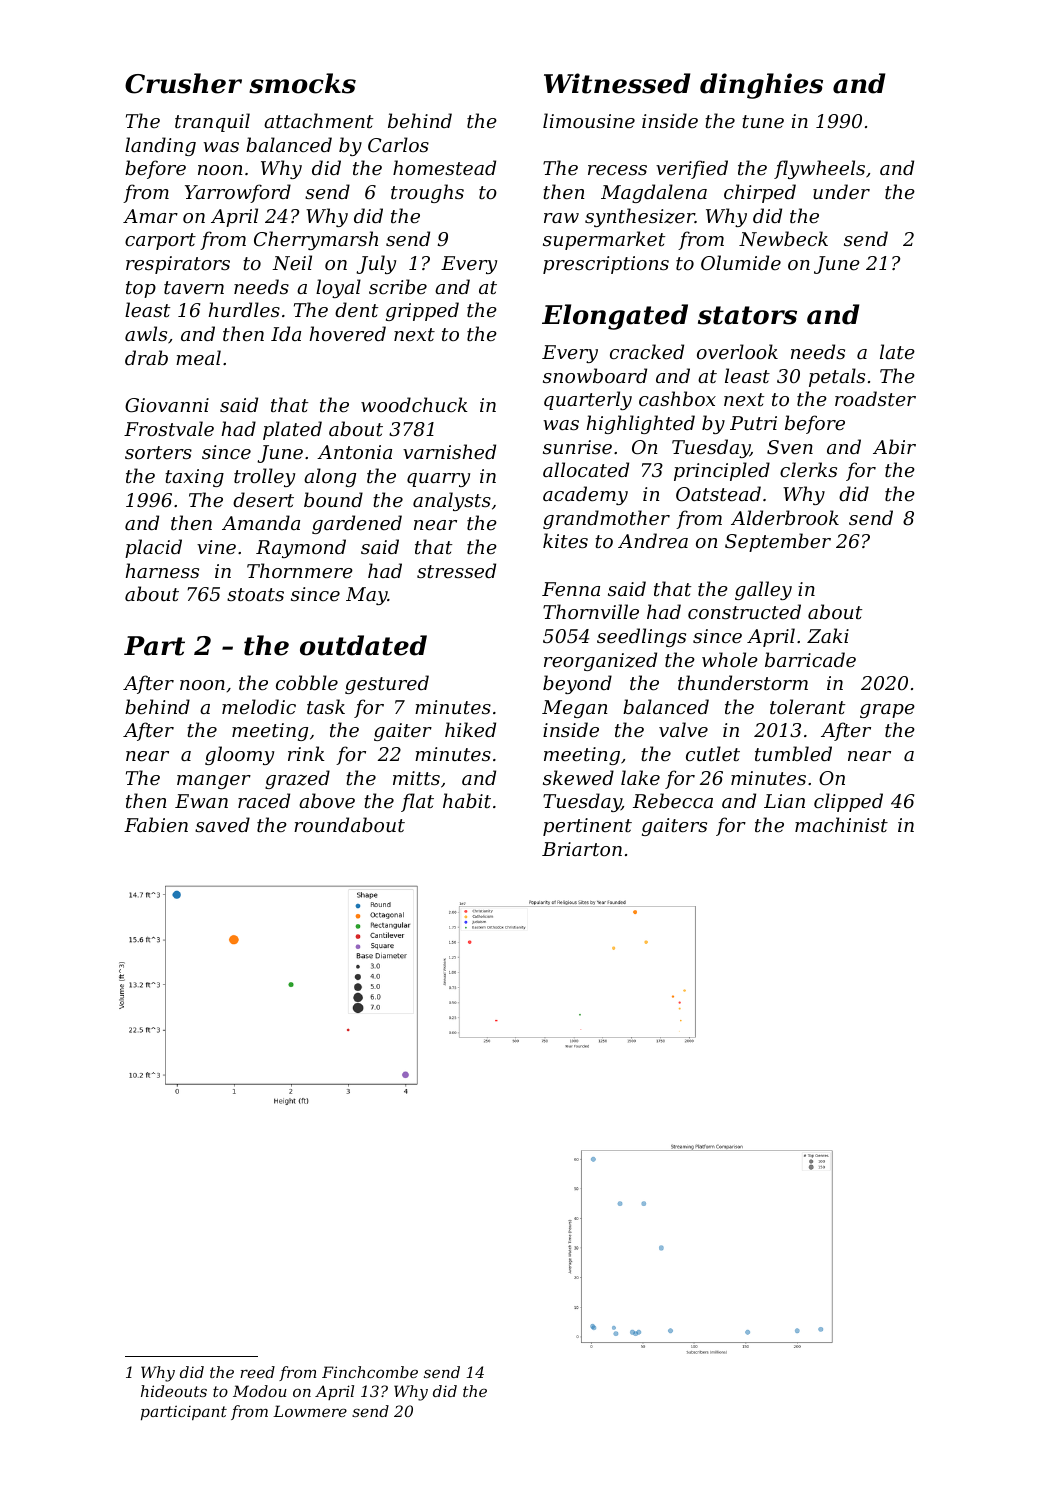 This screenshot has width=1040, height=1506. Describe the element at coordinates (582, 849) in the screenshot. I see `Briarton` at that location.
